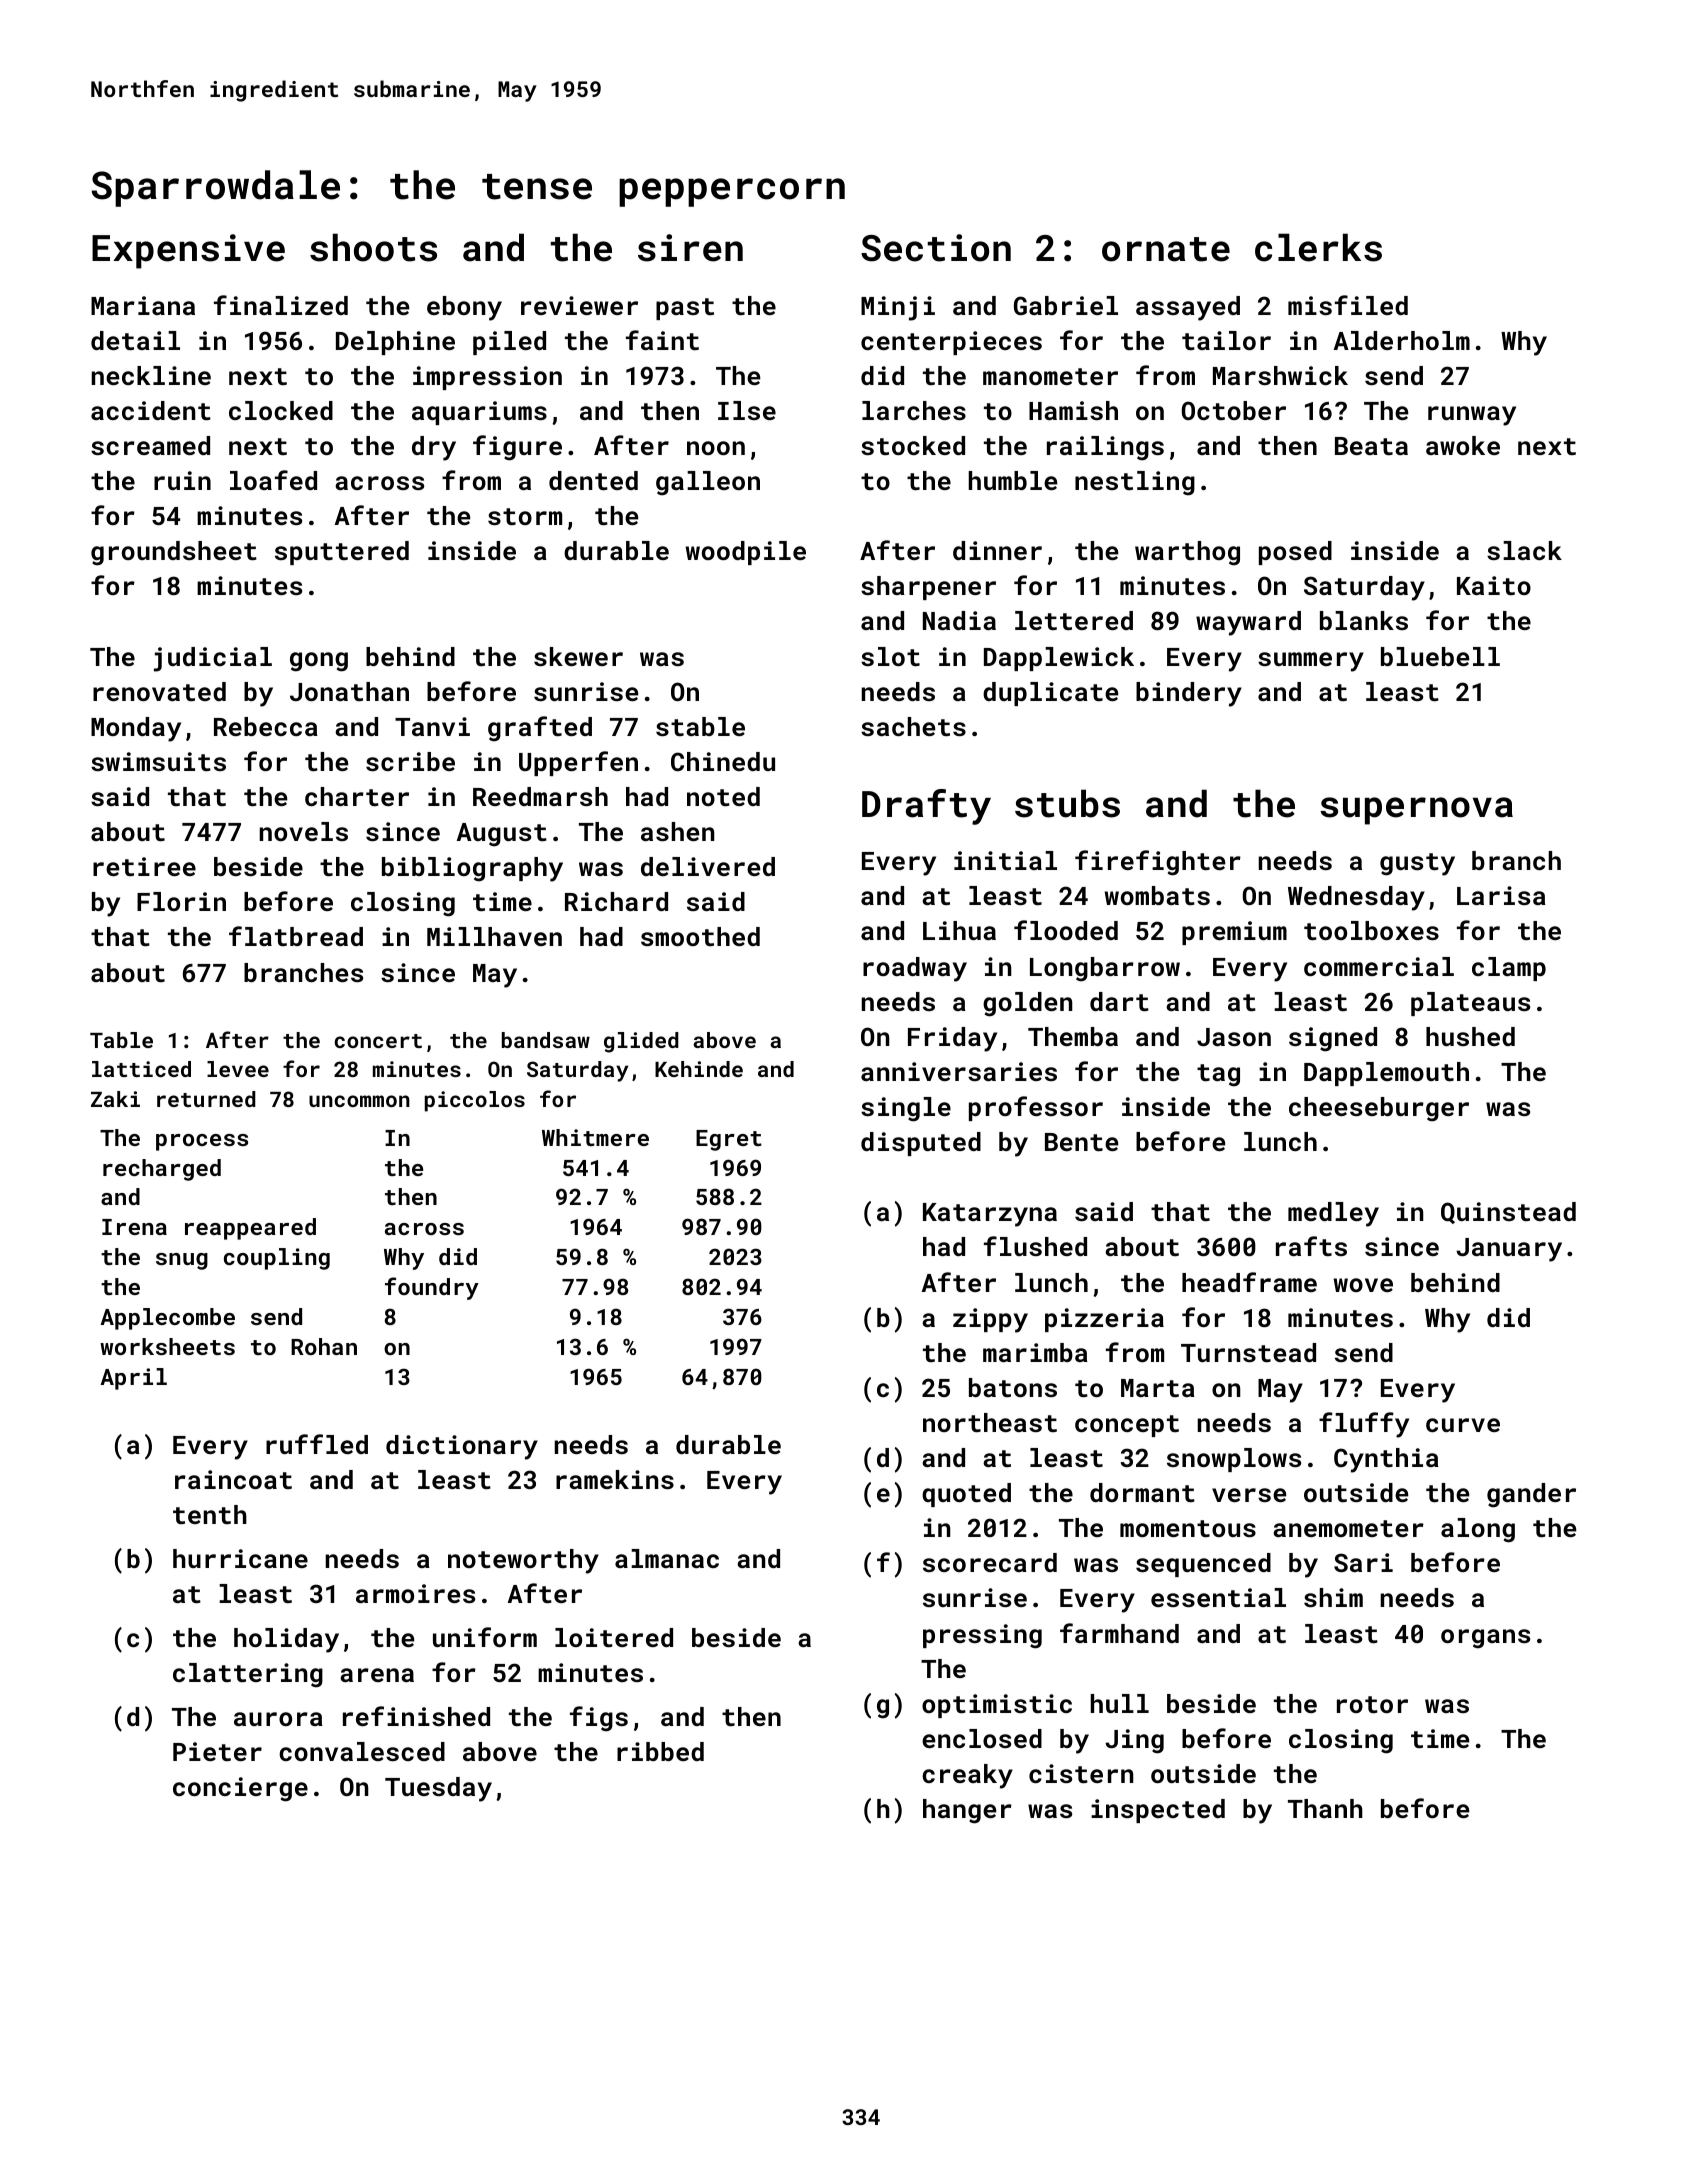 Image resolution: width=1683 pixels, height=2178 pixels. I want to click on siren, so click(690, 248).
